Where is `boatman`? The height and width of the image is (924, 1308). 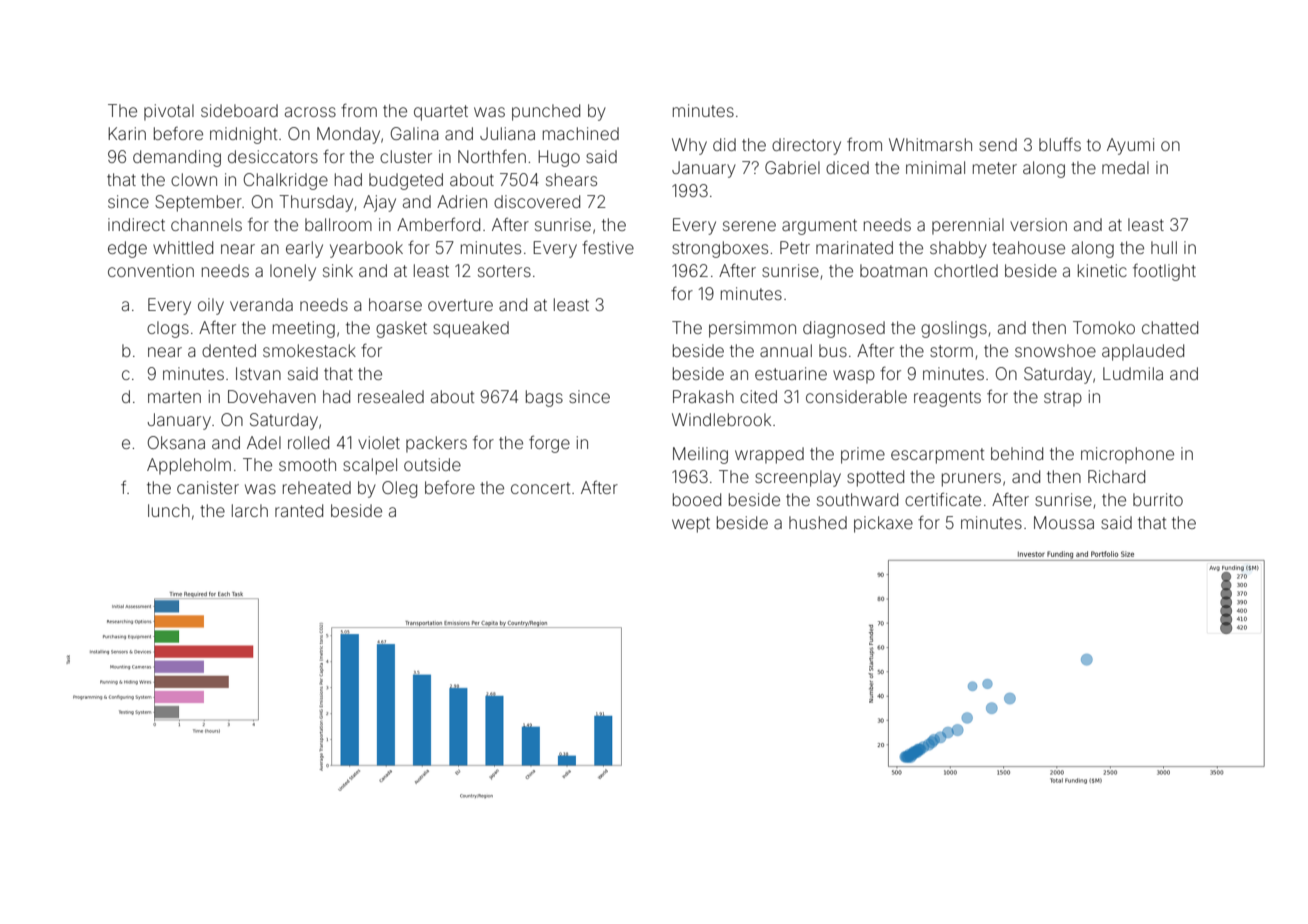
boatman is located at coordinates (893, 270).
